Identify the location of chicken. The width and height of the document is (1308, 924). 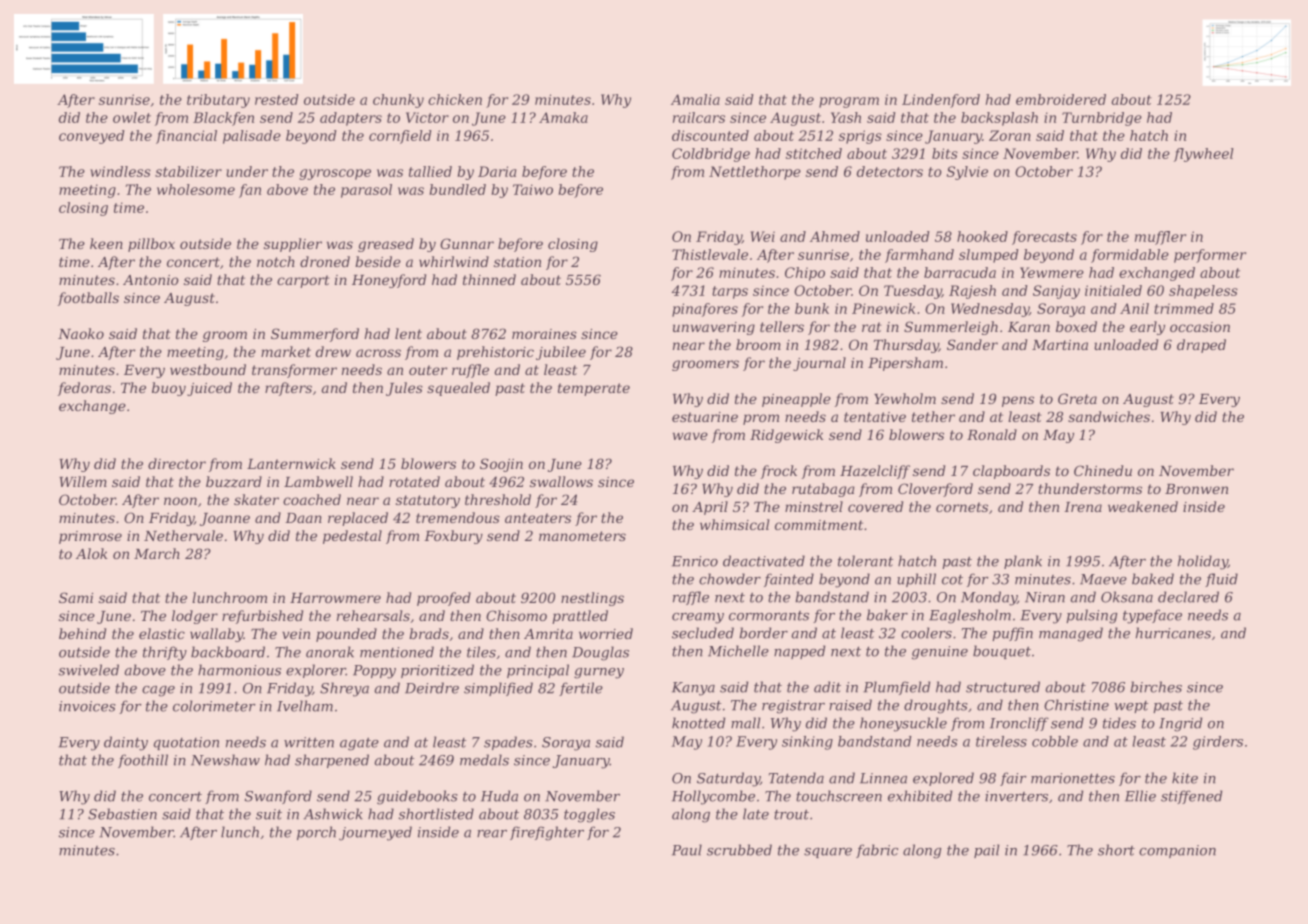
(455, 99).
